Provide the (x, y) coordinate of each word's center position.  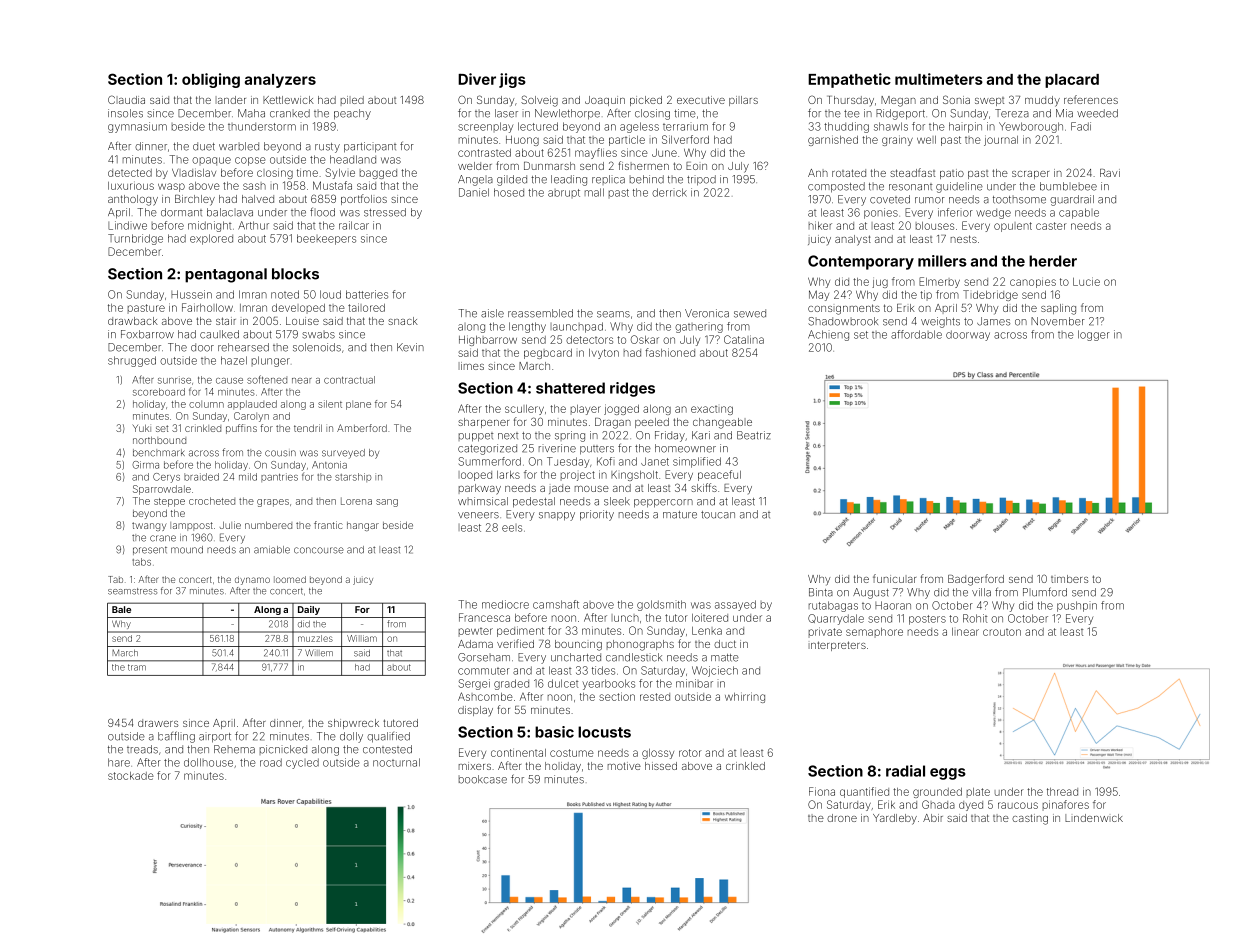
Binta (821, 592)
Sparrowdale (162, 490)
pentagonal (226, 275)
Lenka (707, 631)
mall (594, 192)
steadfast (912, 172)
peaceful (719, 475)
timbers (1069, 579)
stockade (131, 776)
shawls (891, 126)
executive (701, 100)
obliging (211, 80)
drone (842, 818)
